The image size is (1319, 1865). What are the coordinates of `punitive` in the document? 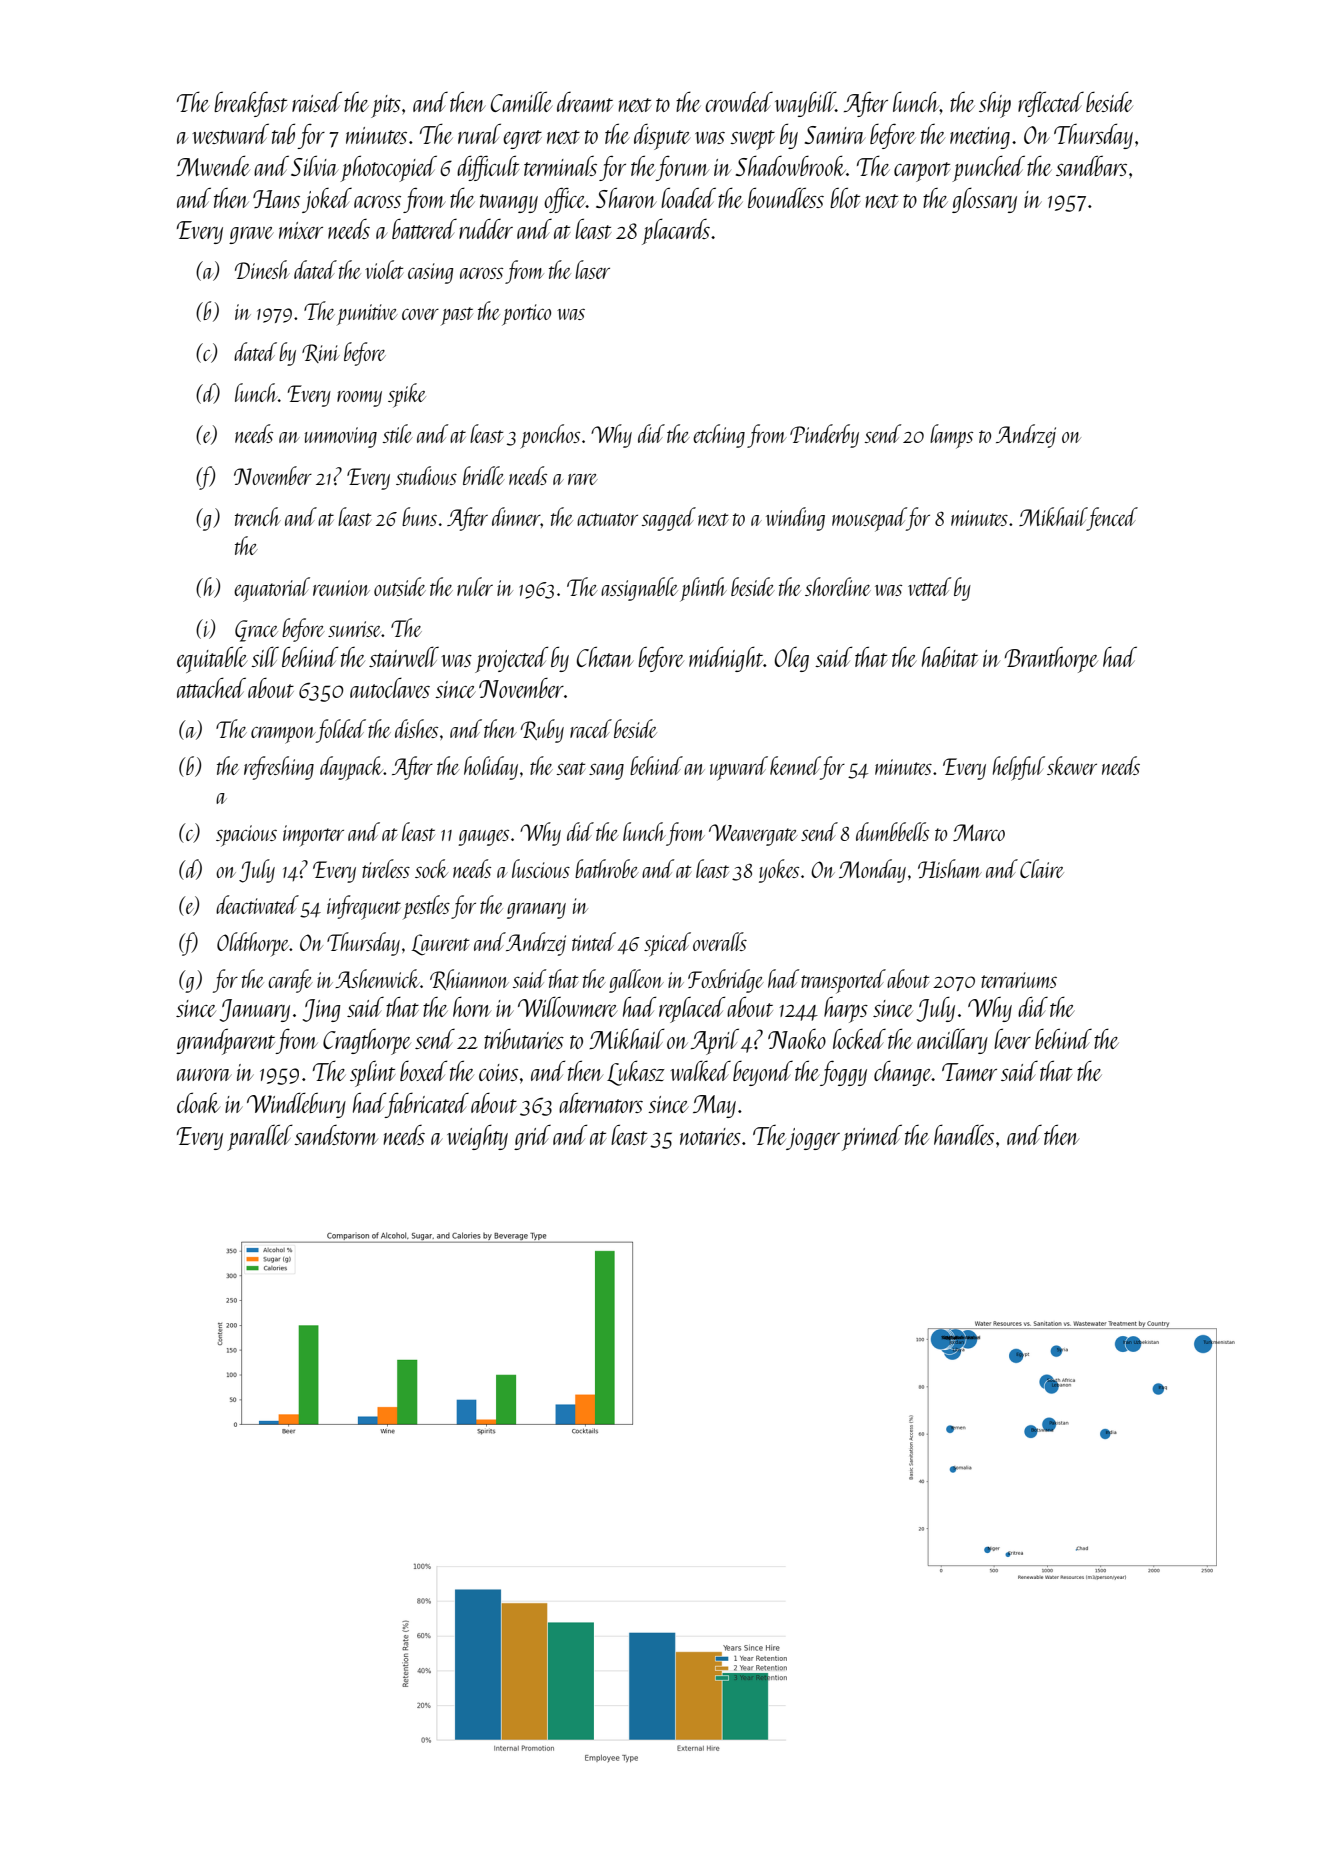 It's located at (367, 314).
